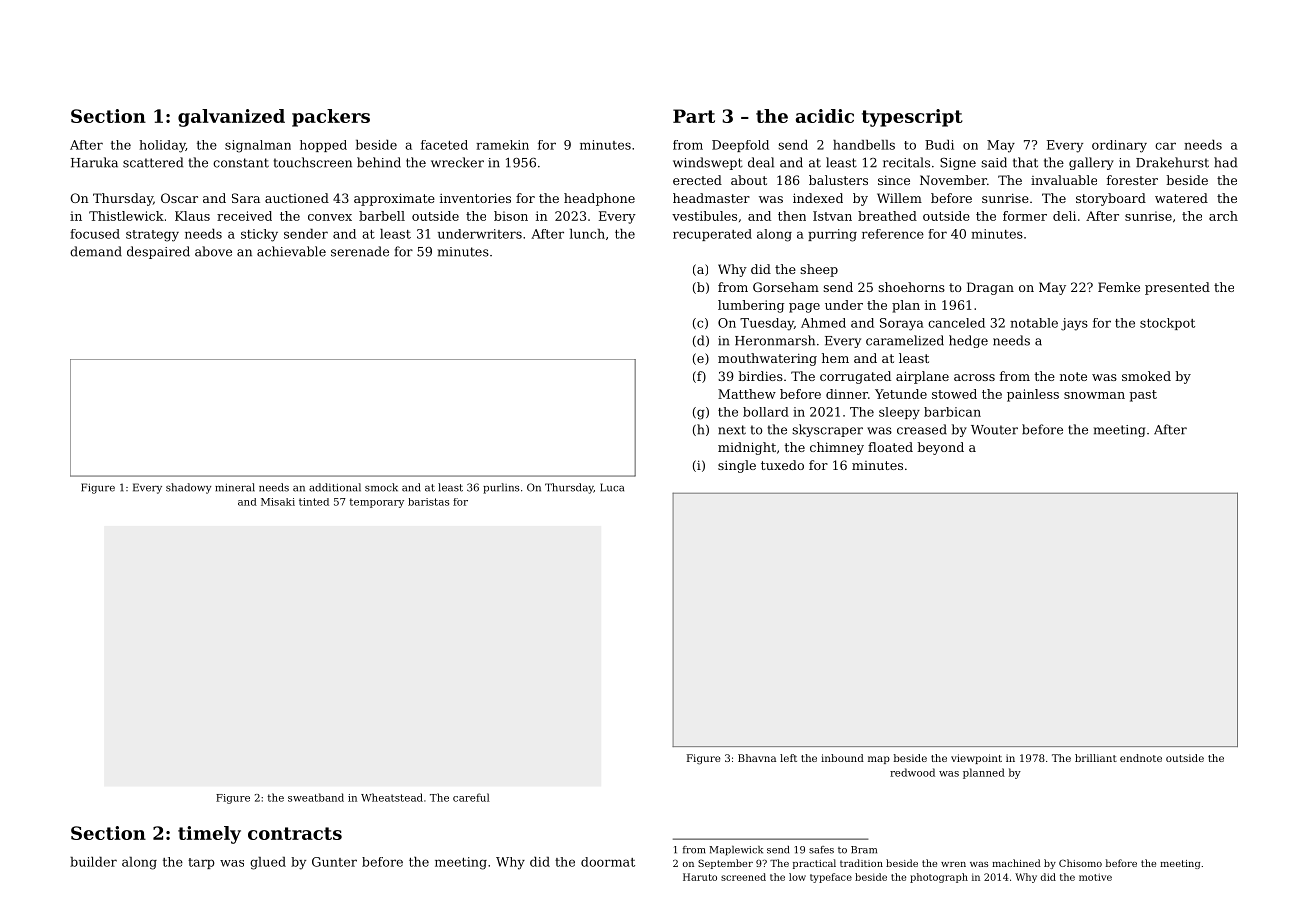 The height and width of the document is (924, 1308). I want to click on convex, so click(330, 217).
